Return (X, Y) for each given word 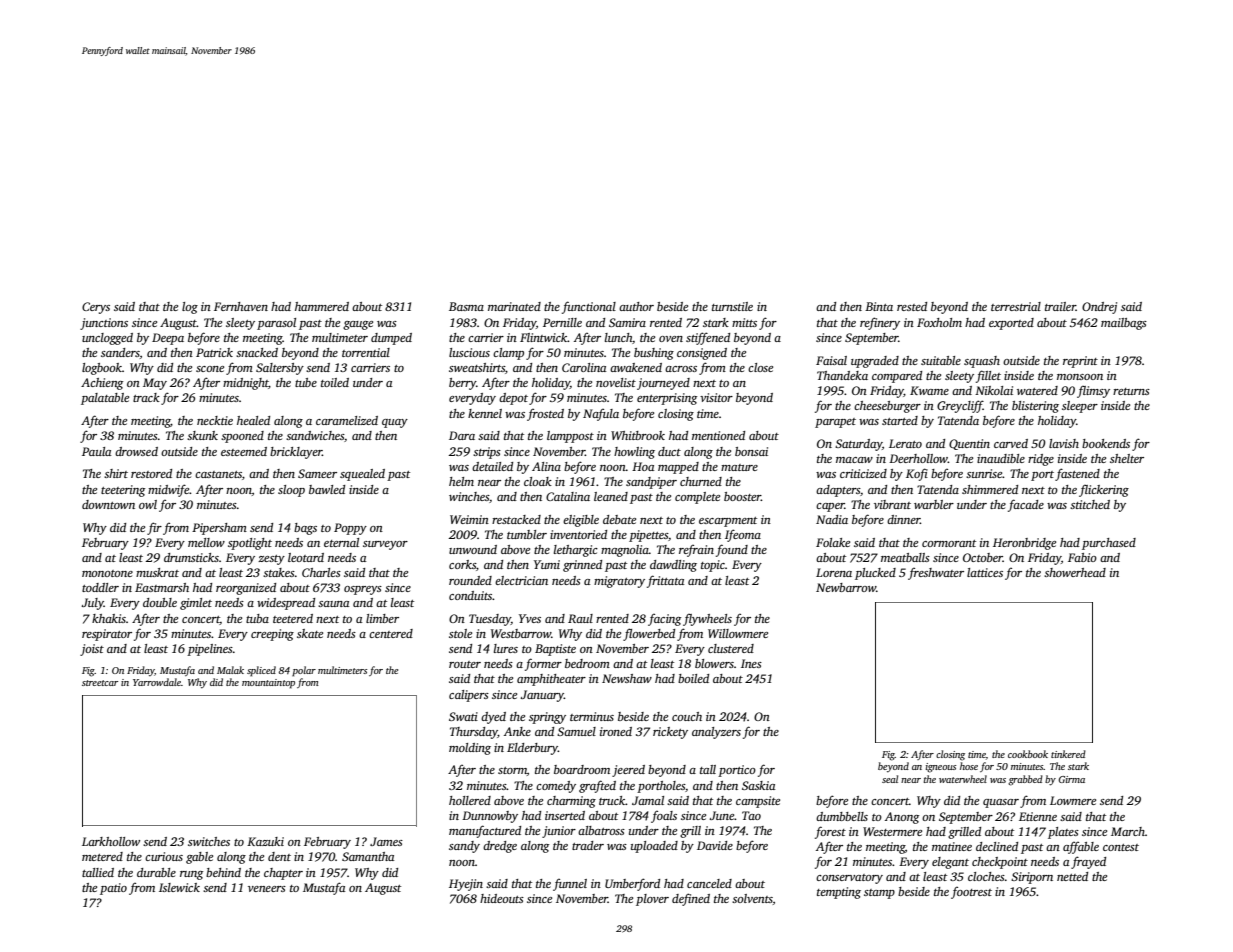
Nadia (832, 519)
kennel (485, 413)
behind (223, 872)
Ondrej (1099, 308)
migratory (619, 582)
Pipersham (219, 529)
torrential (366, 352)
